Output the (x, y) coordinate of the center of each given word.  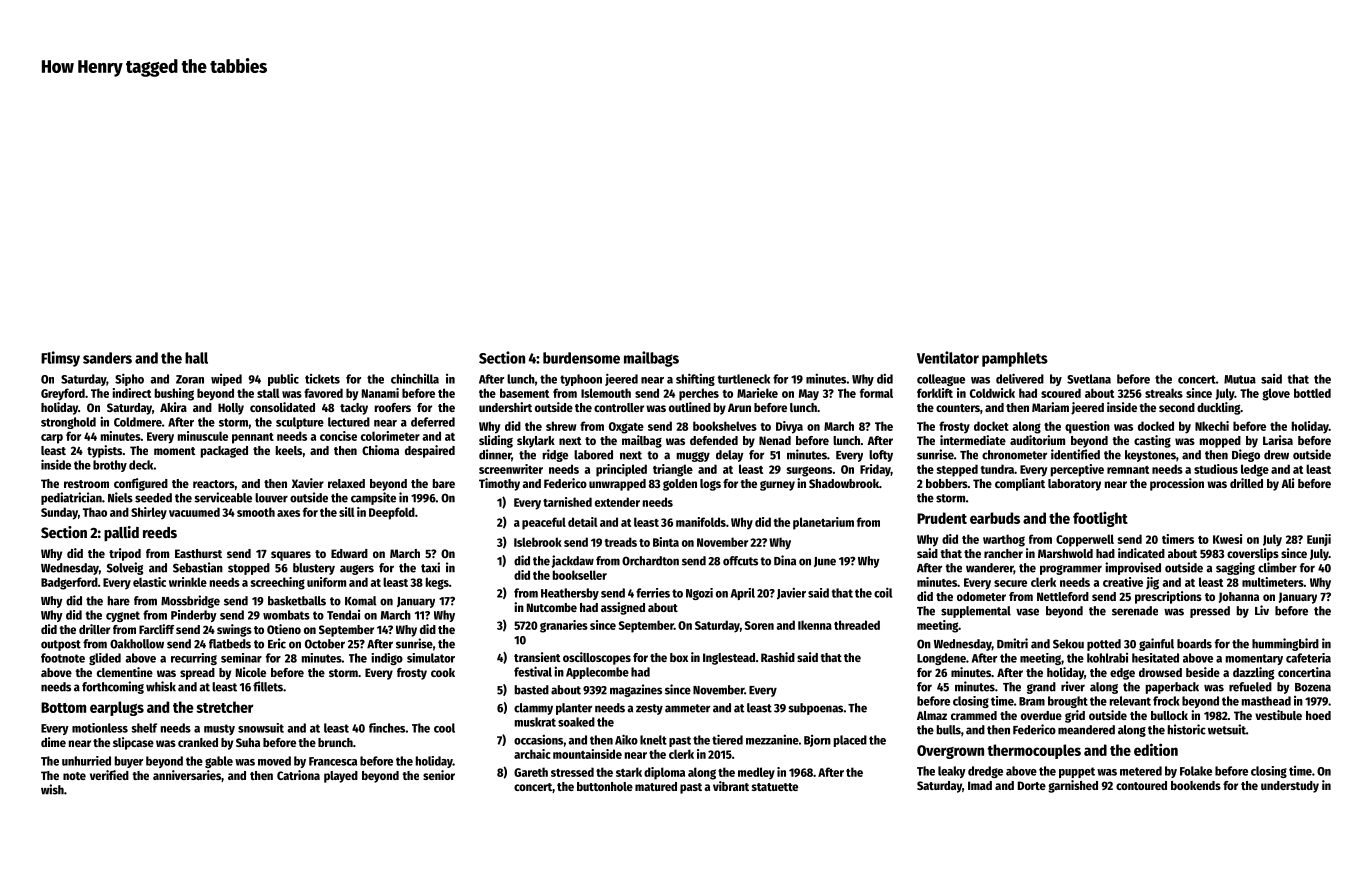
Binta (666, 542)
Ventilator (948, 357)
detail (583, 522)
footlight (1100, 519)
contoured (1141, 785)
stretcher (224, 707)
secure (1010, 583)
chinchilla (415, 379)
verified (109, 775)
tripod (125, 554)
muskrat (535, 722)
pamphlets (1015, 359)
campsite (373, 498)
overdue (1041, 715)
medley (756, 773)
